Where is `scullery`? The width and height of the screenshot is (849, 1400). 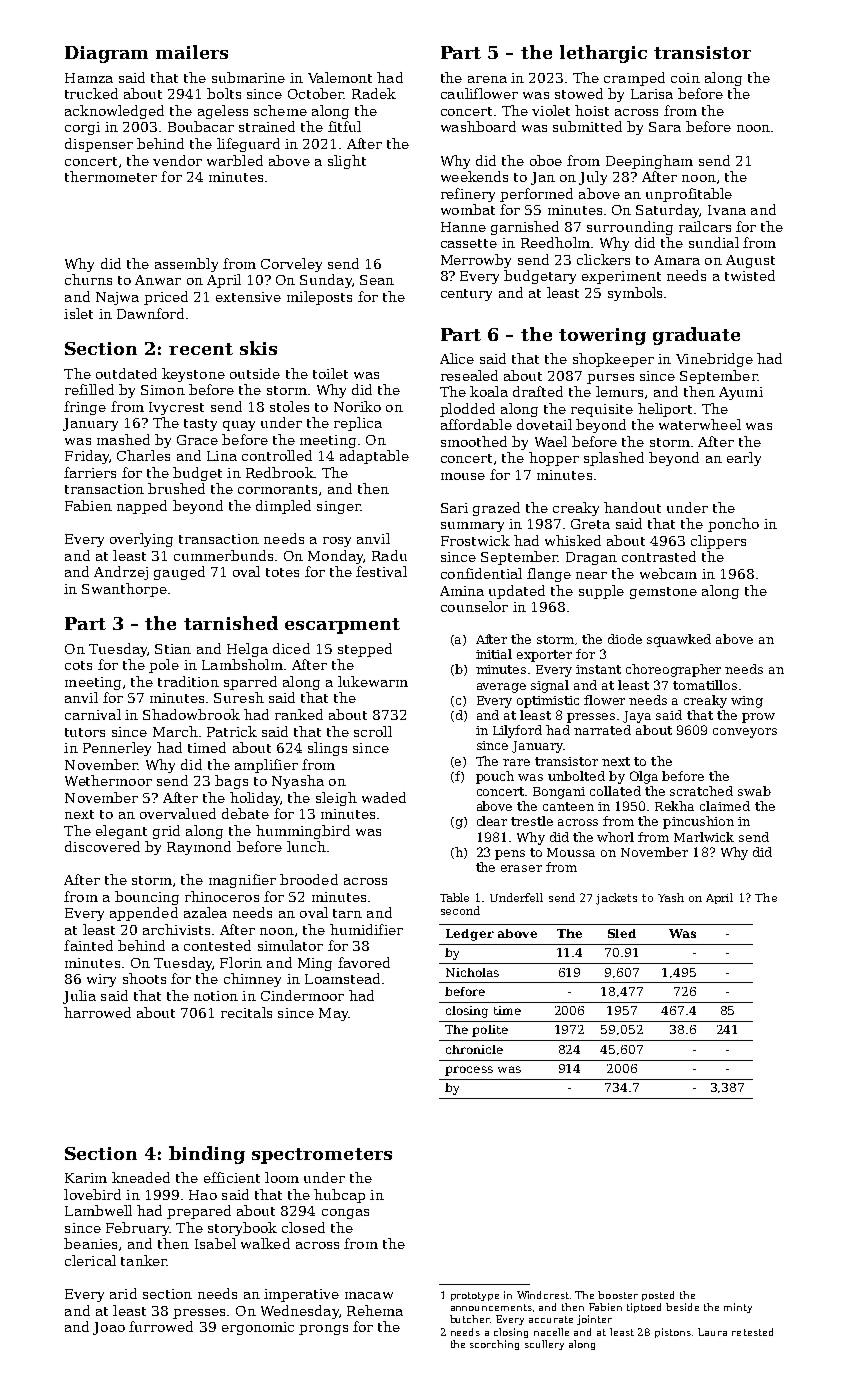
scullery is located at coordinates (544, 1345).
